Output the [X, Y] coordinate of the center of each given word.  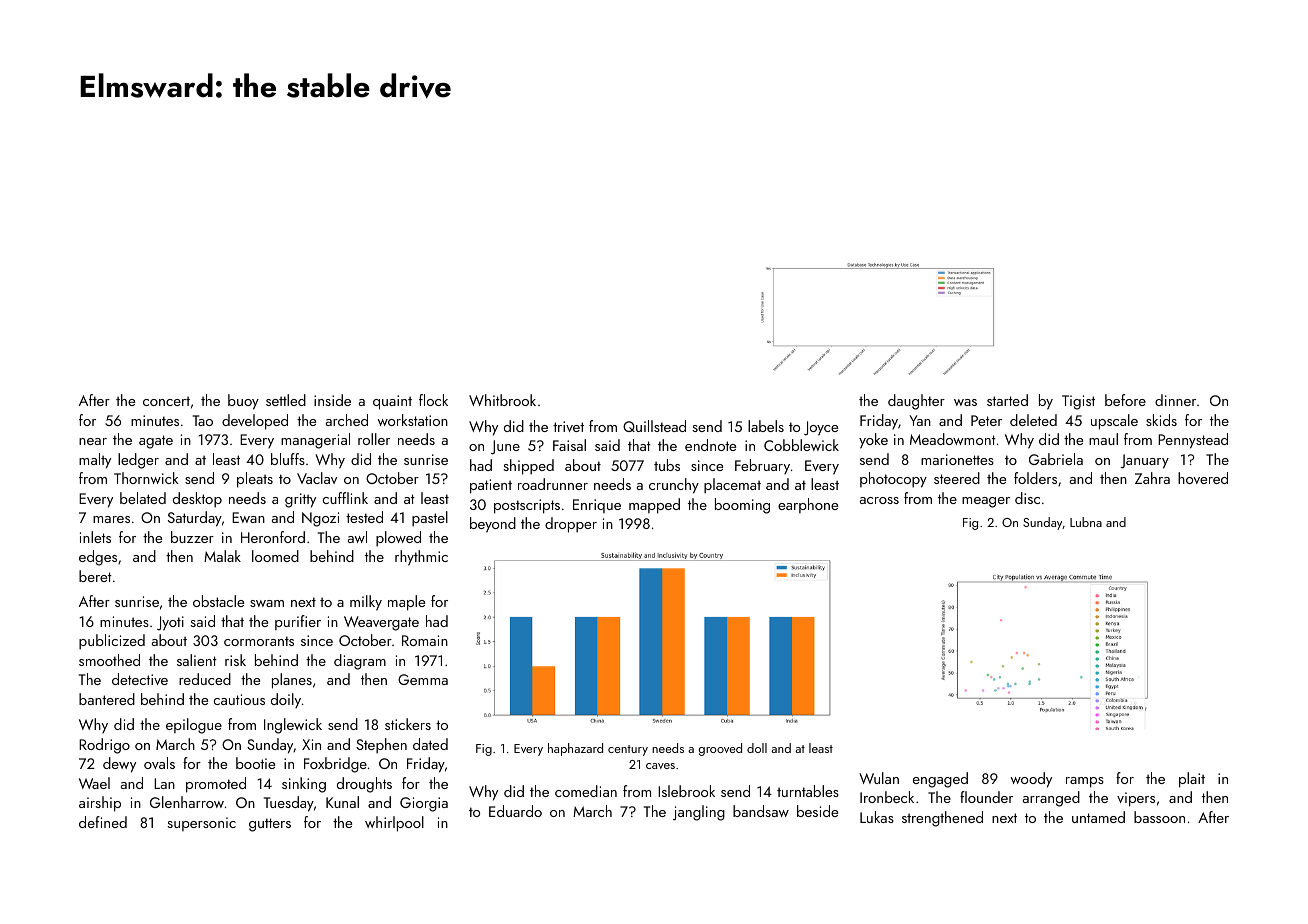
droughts [364, 785]
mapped [654, 506]
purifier [298, 622]
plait [1192, 780]
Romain [425, 640]
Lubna [1086, 522]
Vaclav [317, 478]
